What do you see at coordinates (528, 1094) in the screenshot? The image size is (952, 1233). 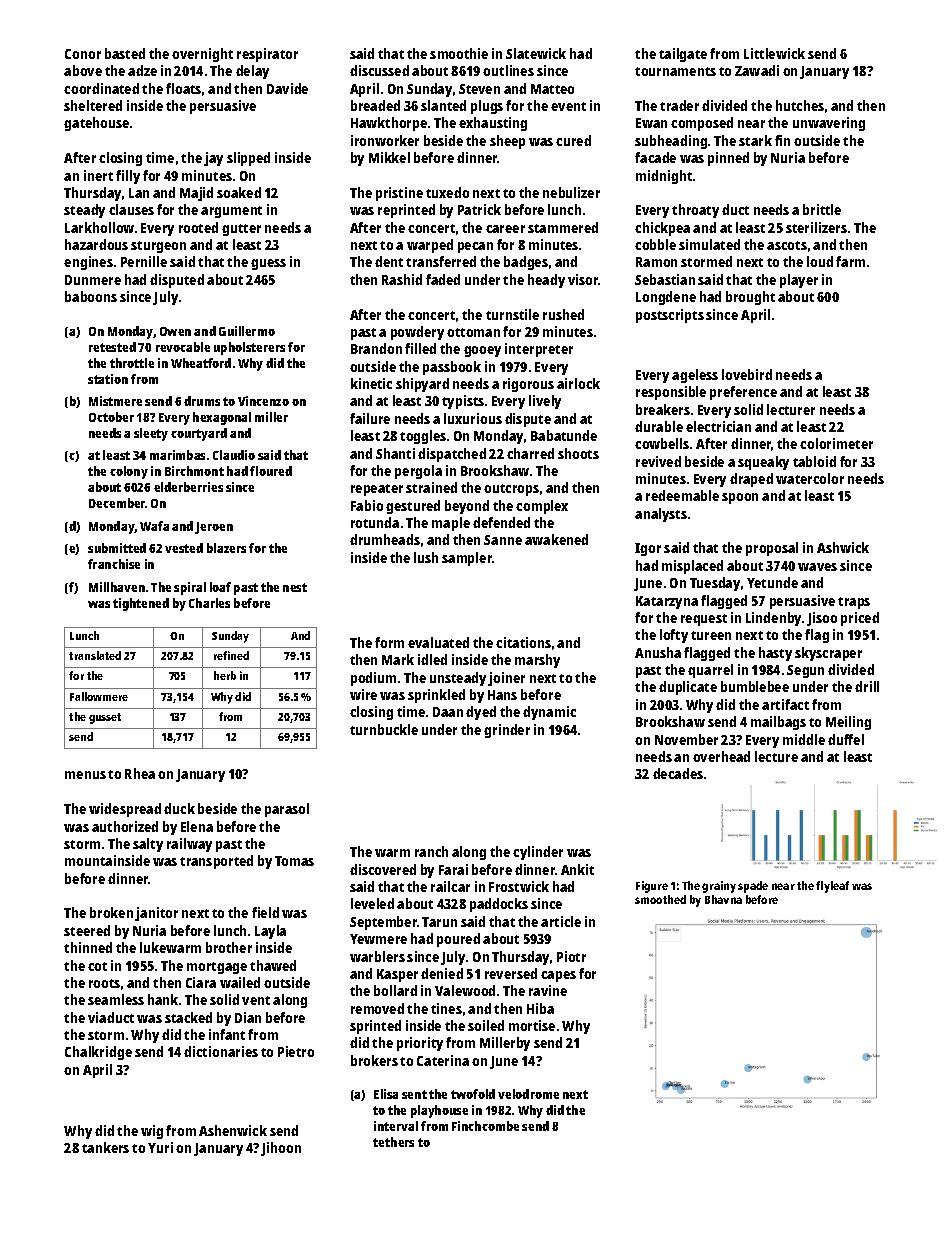 I see `velodrome` at bounding box center [528, 1094].
